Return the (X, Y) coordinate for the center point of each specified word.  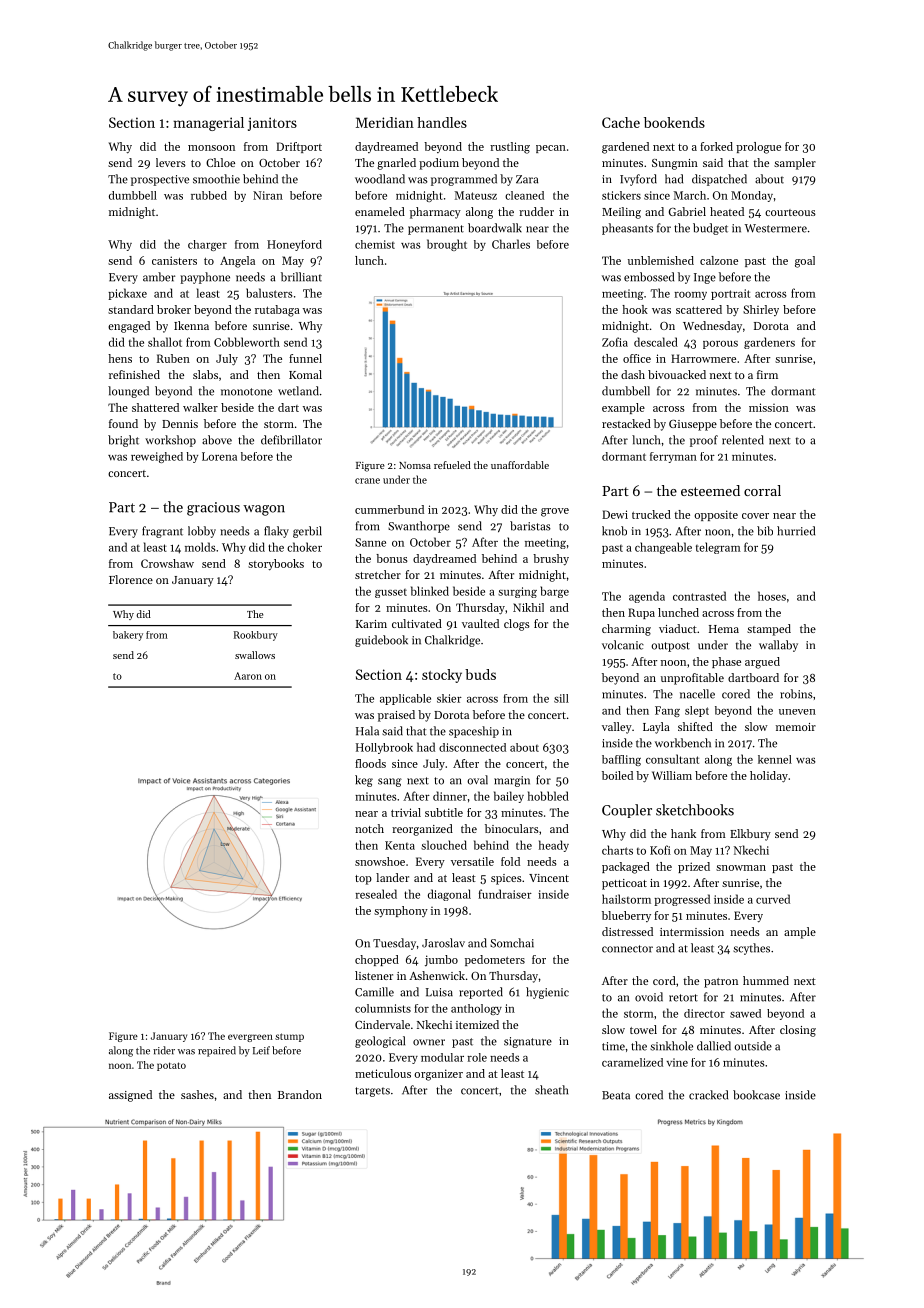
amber (159, 277)
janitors (272, 124)
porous (720, 345)
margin (512, 781)
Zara (527, 179)
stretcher (378, 574)
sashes (197, 1094)
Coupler (627, 811)
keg (364, 781)
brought (447, 245)
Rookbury (256, 636)
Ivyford (638, 180)
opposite (716, 515)
